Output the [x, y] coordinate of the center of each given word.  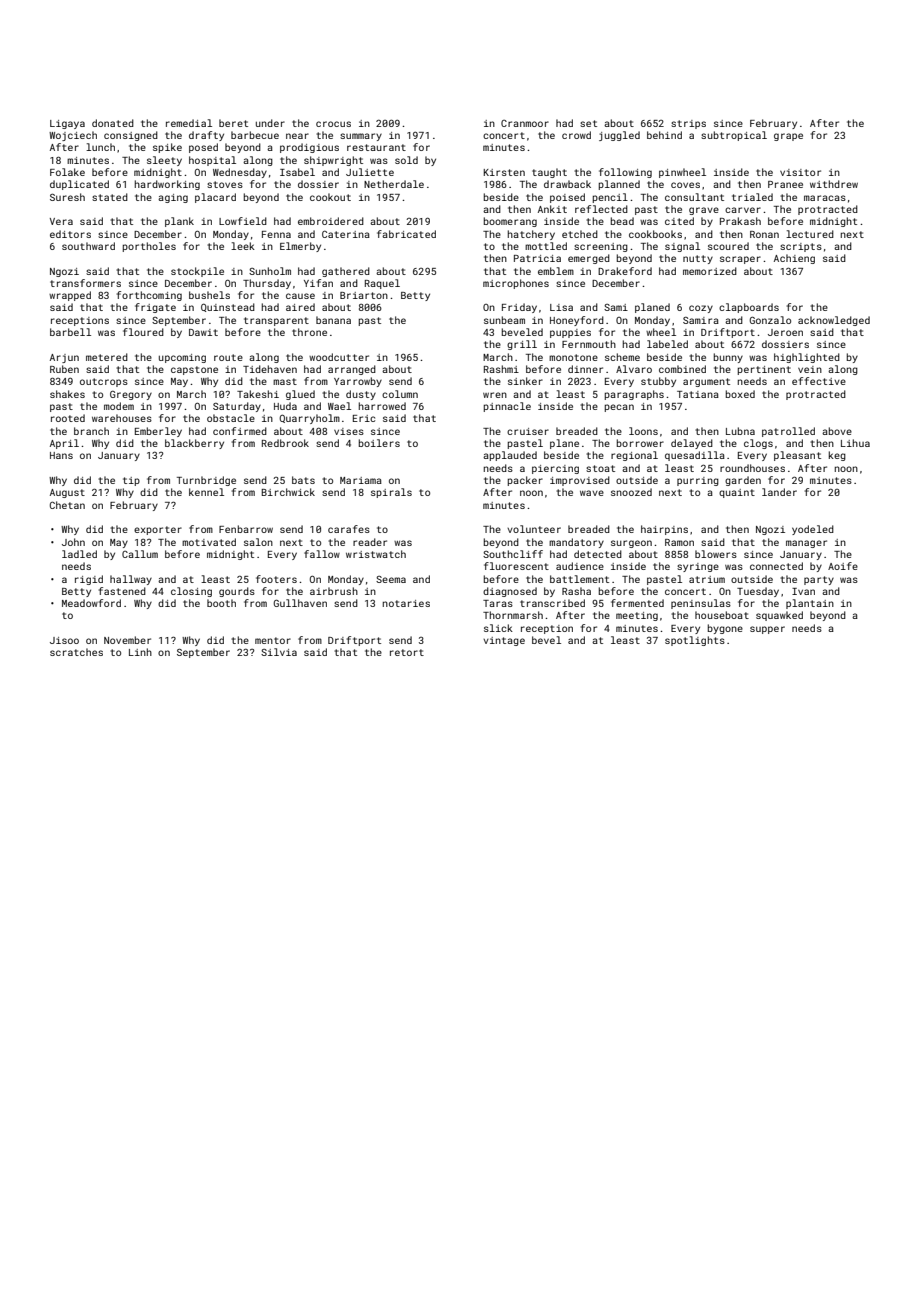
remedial [189, 123]
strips [688, 124]
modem [119, 406]
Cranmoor [525, 123]
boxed [740, 394]
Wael [339, 406]
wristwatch [376, 554]
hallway [131, 580]
